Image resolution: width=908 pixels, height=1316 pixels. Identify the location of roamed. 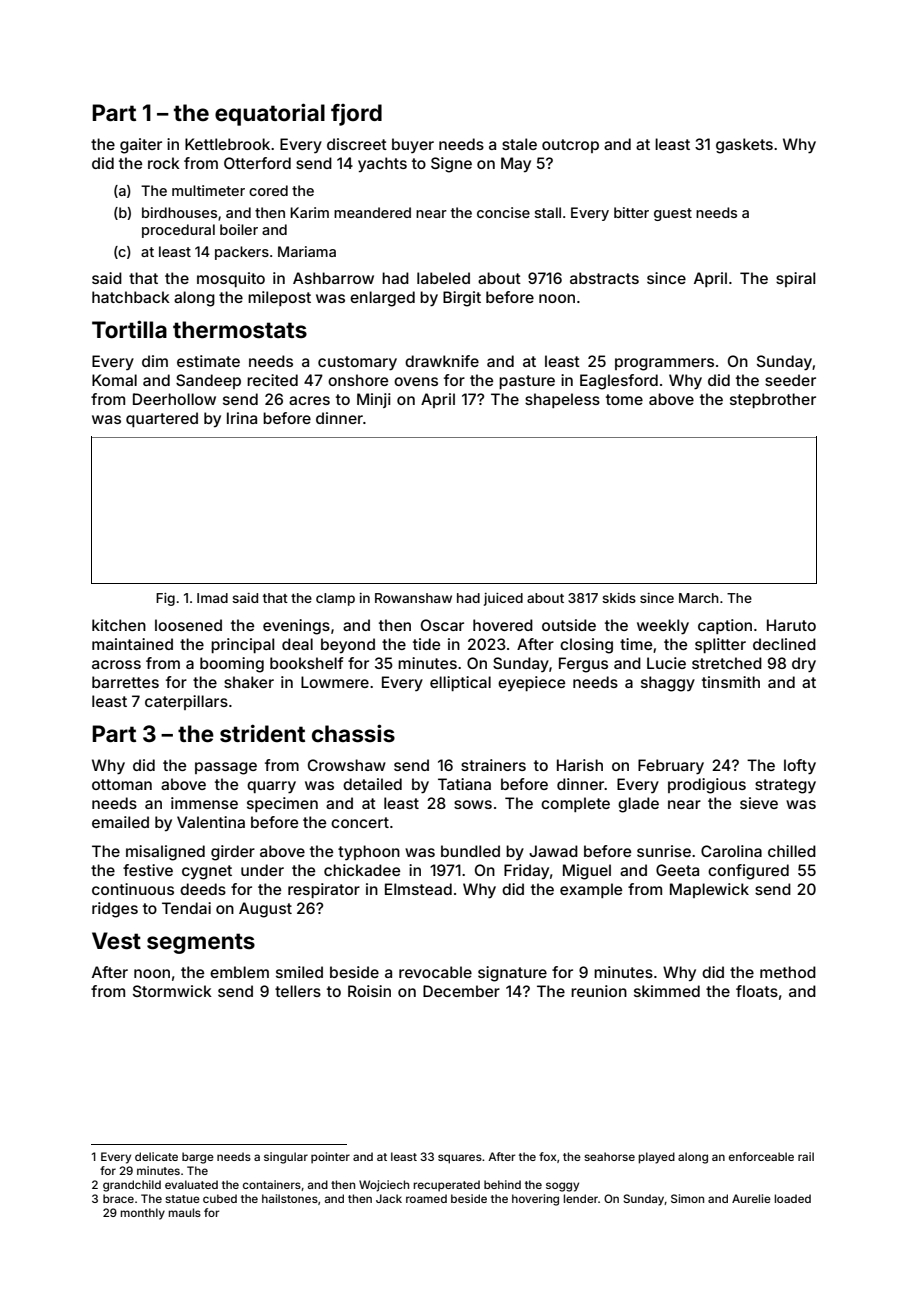
(426, 1198).
